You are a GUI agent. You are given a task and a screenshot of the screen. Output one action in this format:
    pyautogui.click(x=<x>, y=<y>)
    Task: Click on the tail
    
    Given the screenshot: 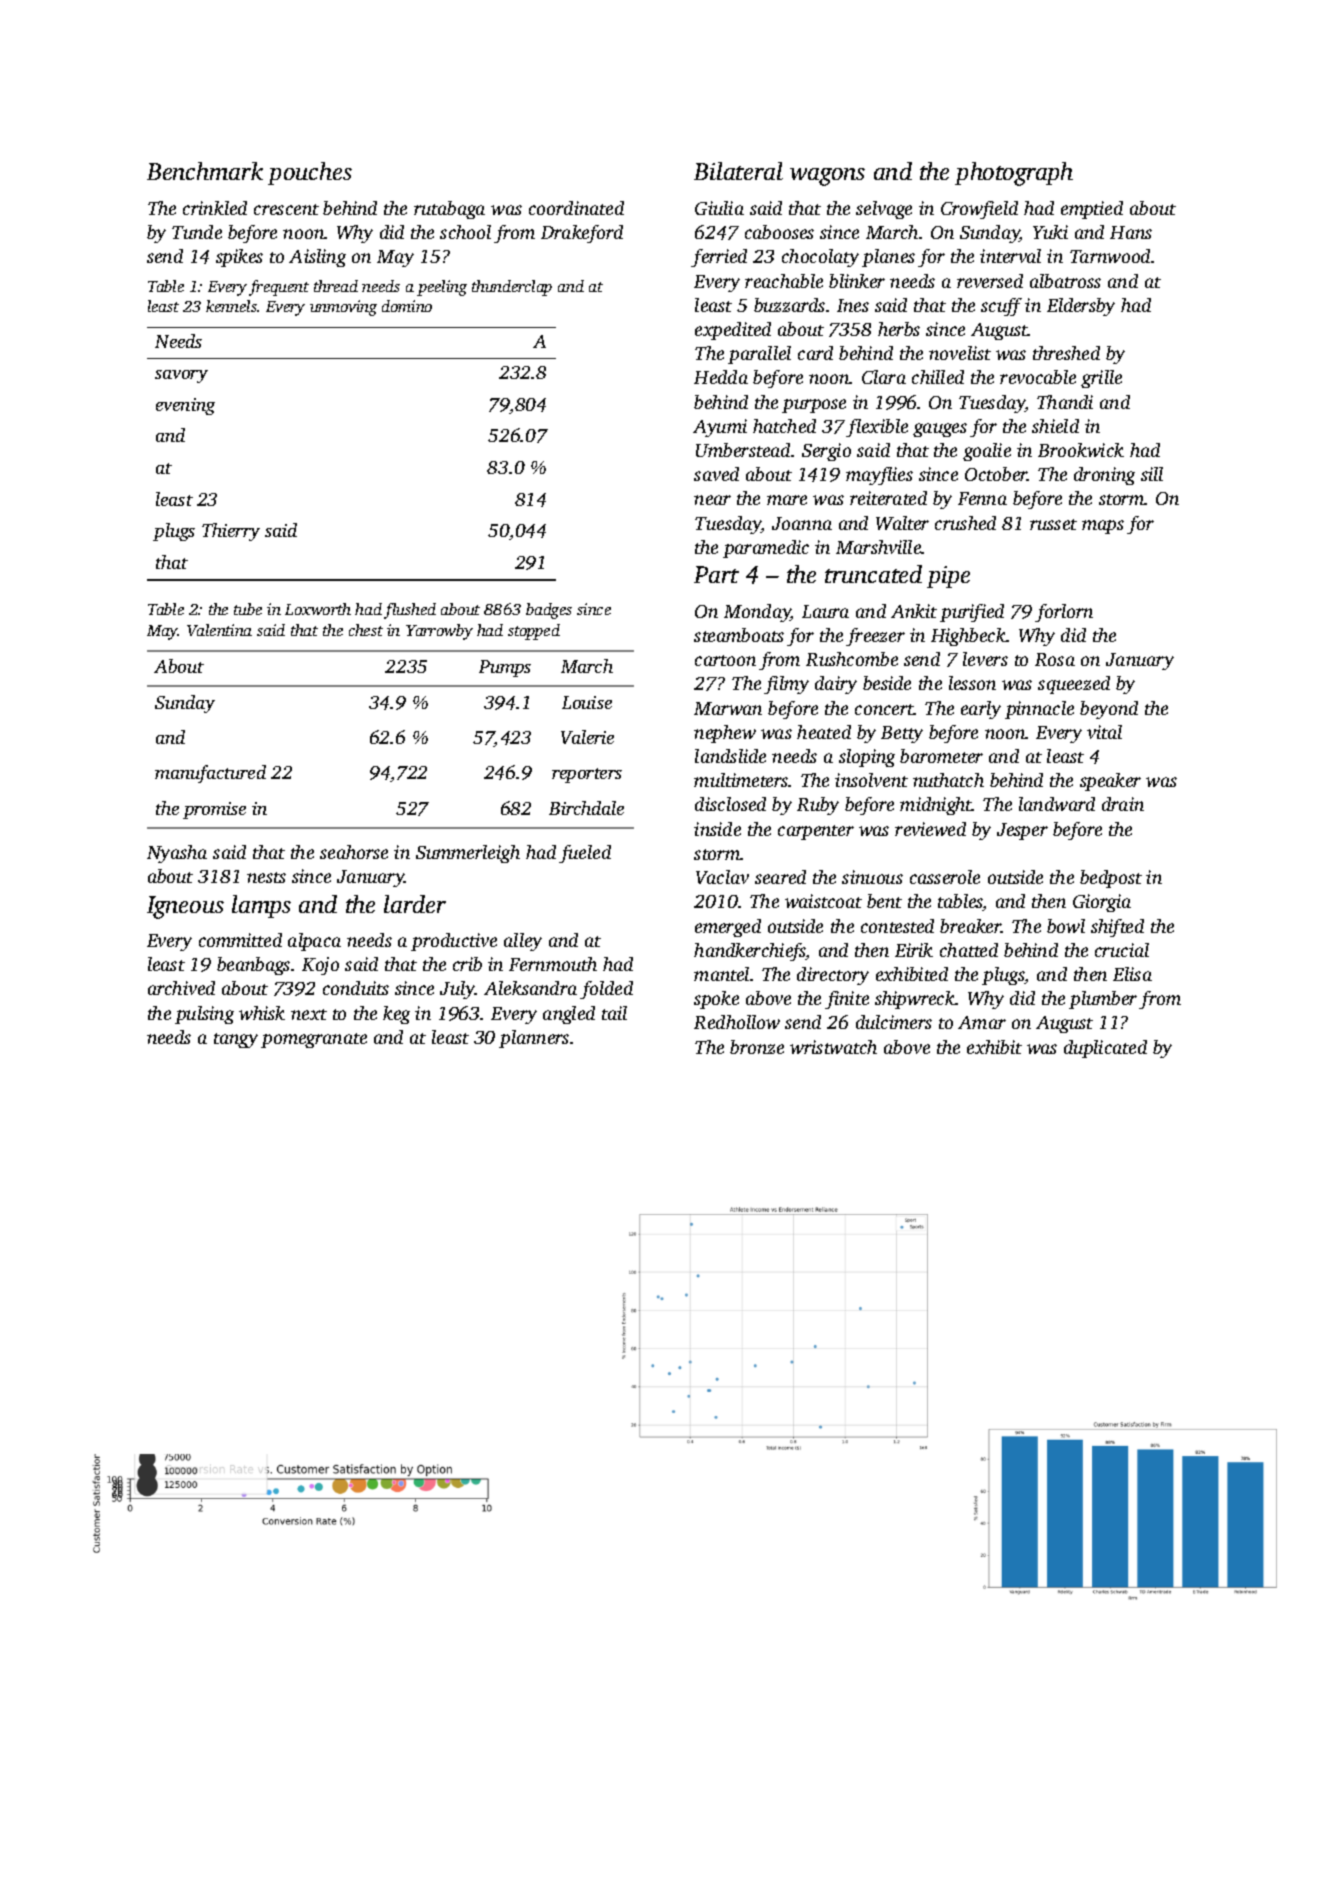 What is the action you would take?
    pyautogui.click(x=614, y=1013)
